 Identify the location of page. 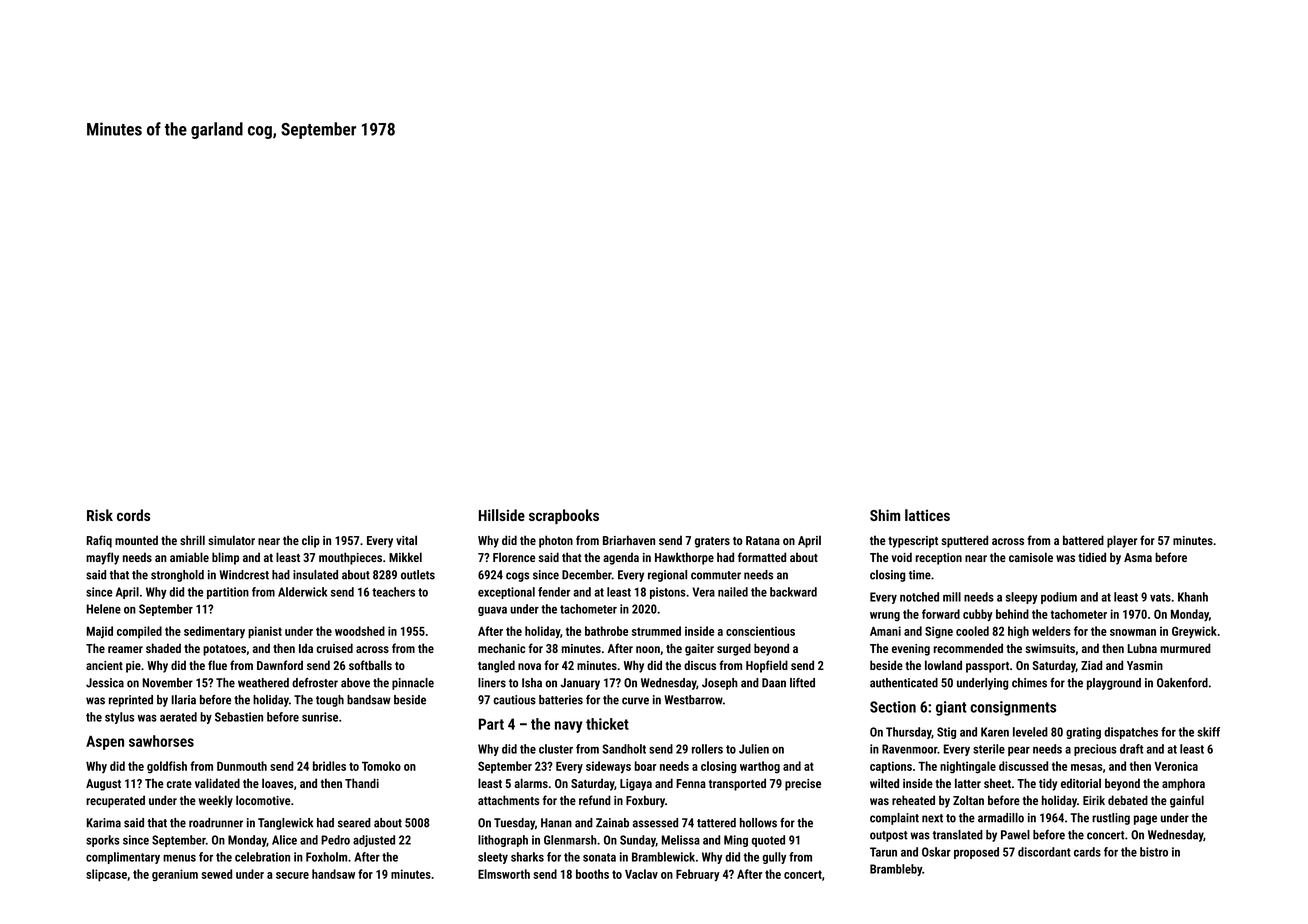
(1145, 820).
